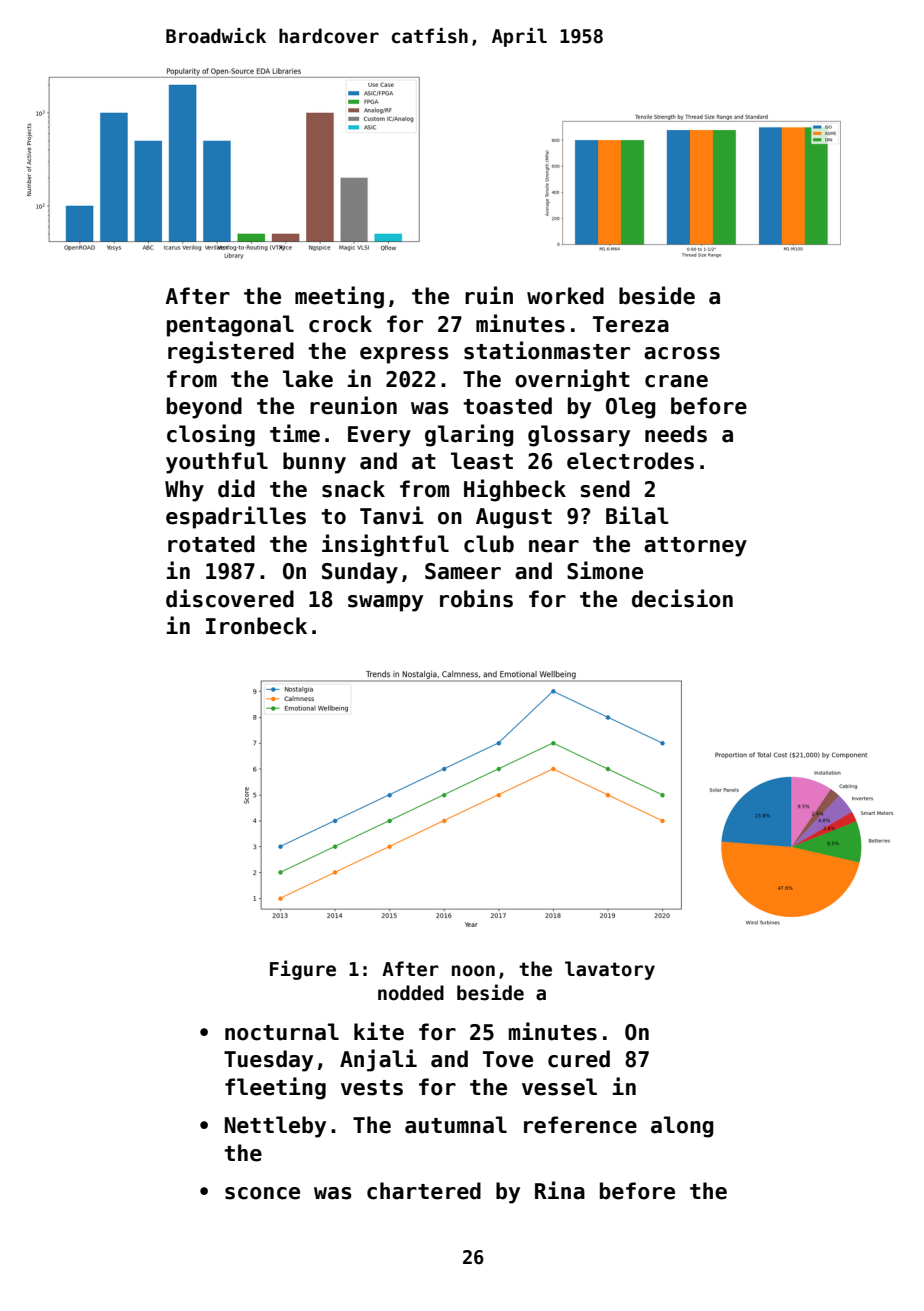  What do you see at coordinates (682, 598) in the screenshot?
I see `decision` at bounding box center [682, 598].
